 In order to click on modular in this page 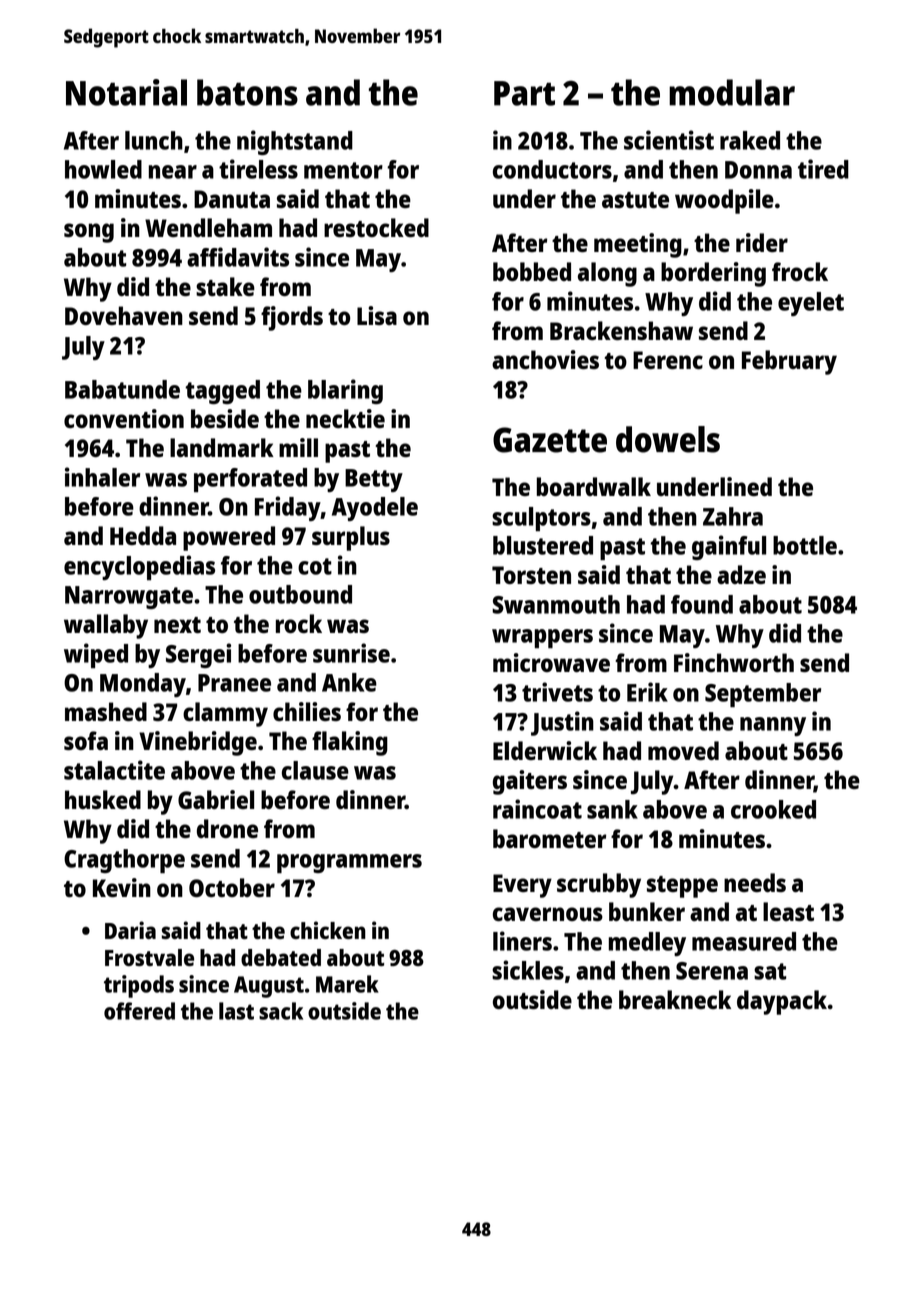, I will do `click(732, 92)`.
